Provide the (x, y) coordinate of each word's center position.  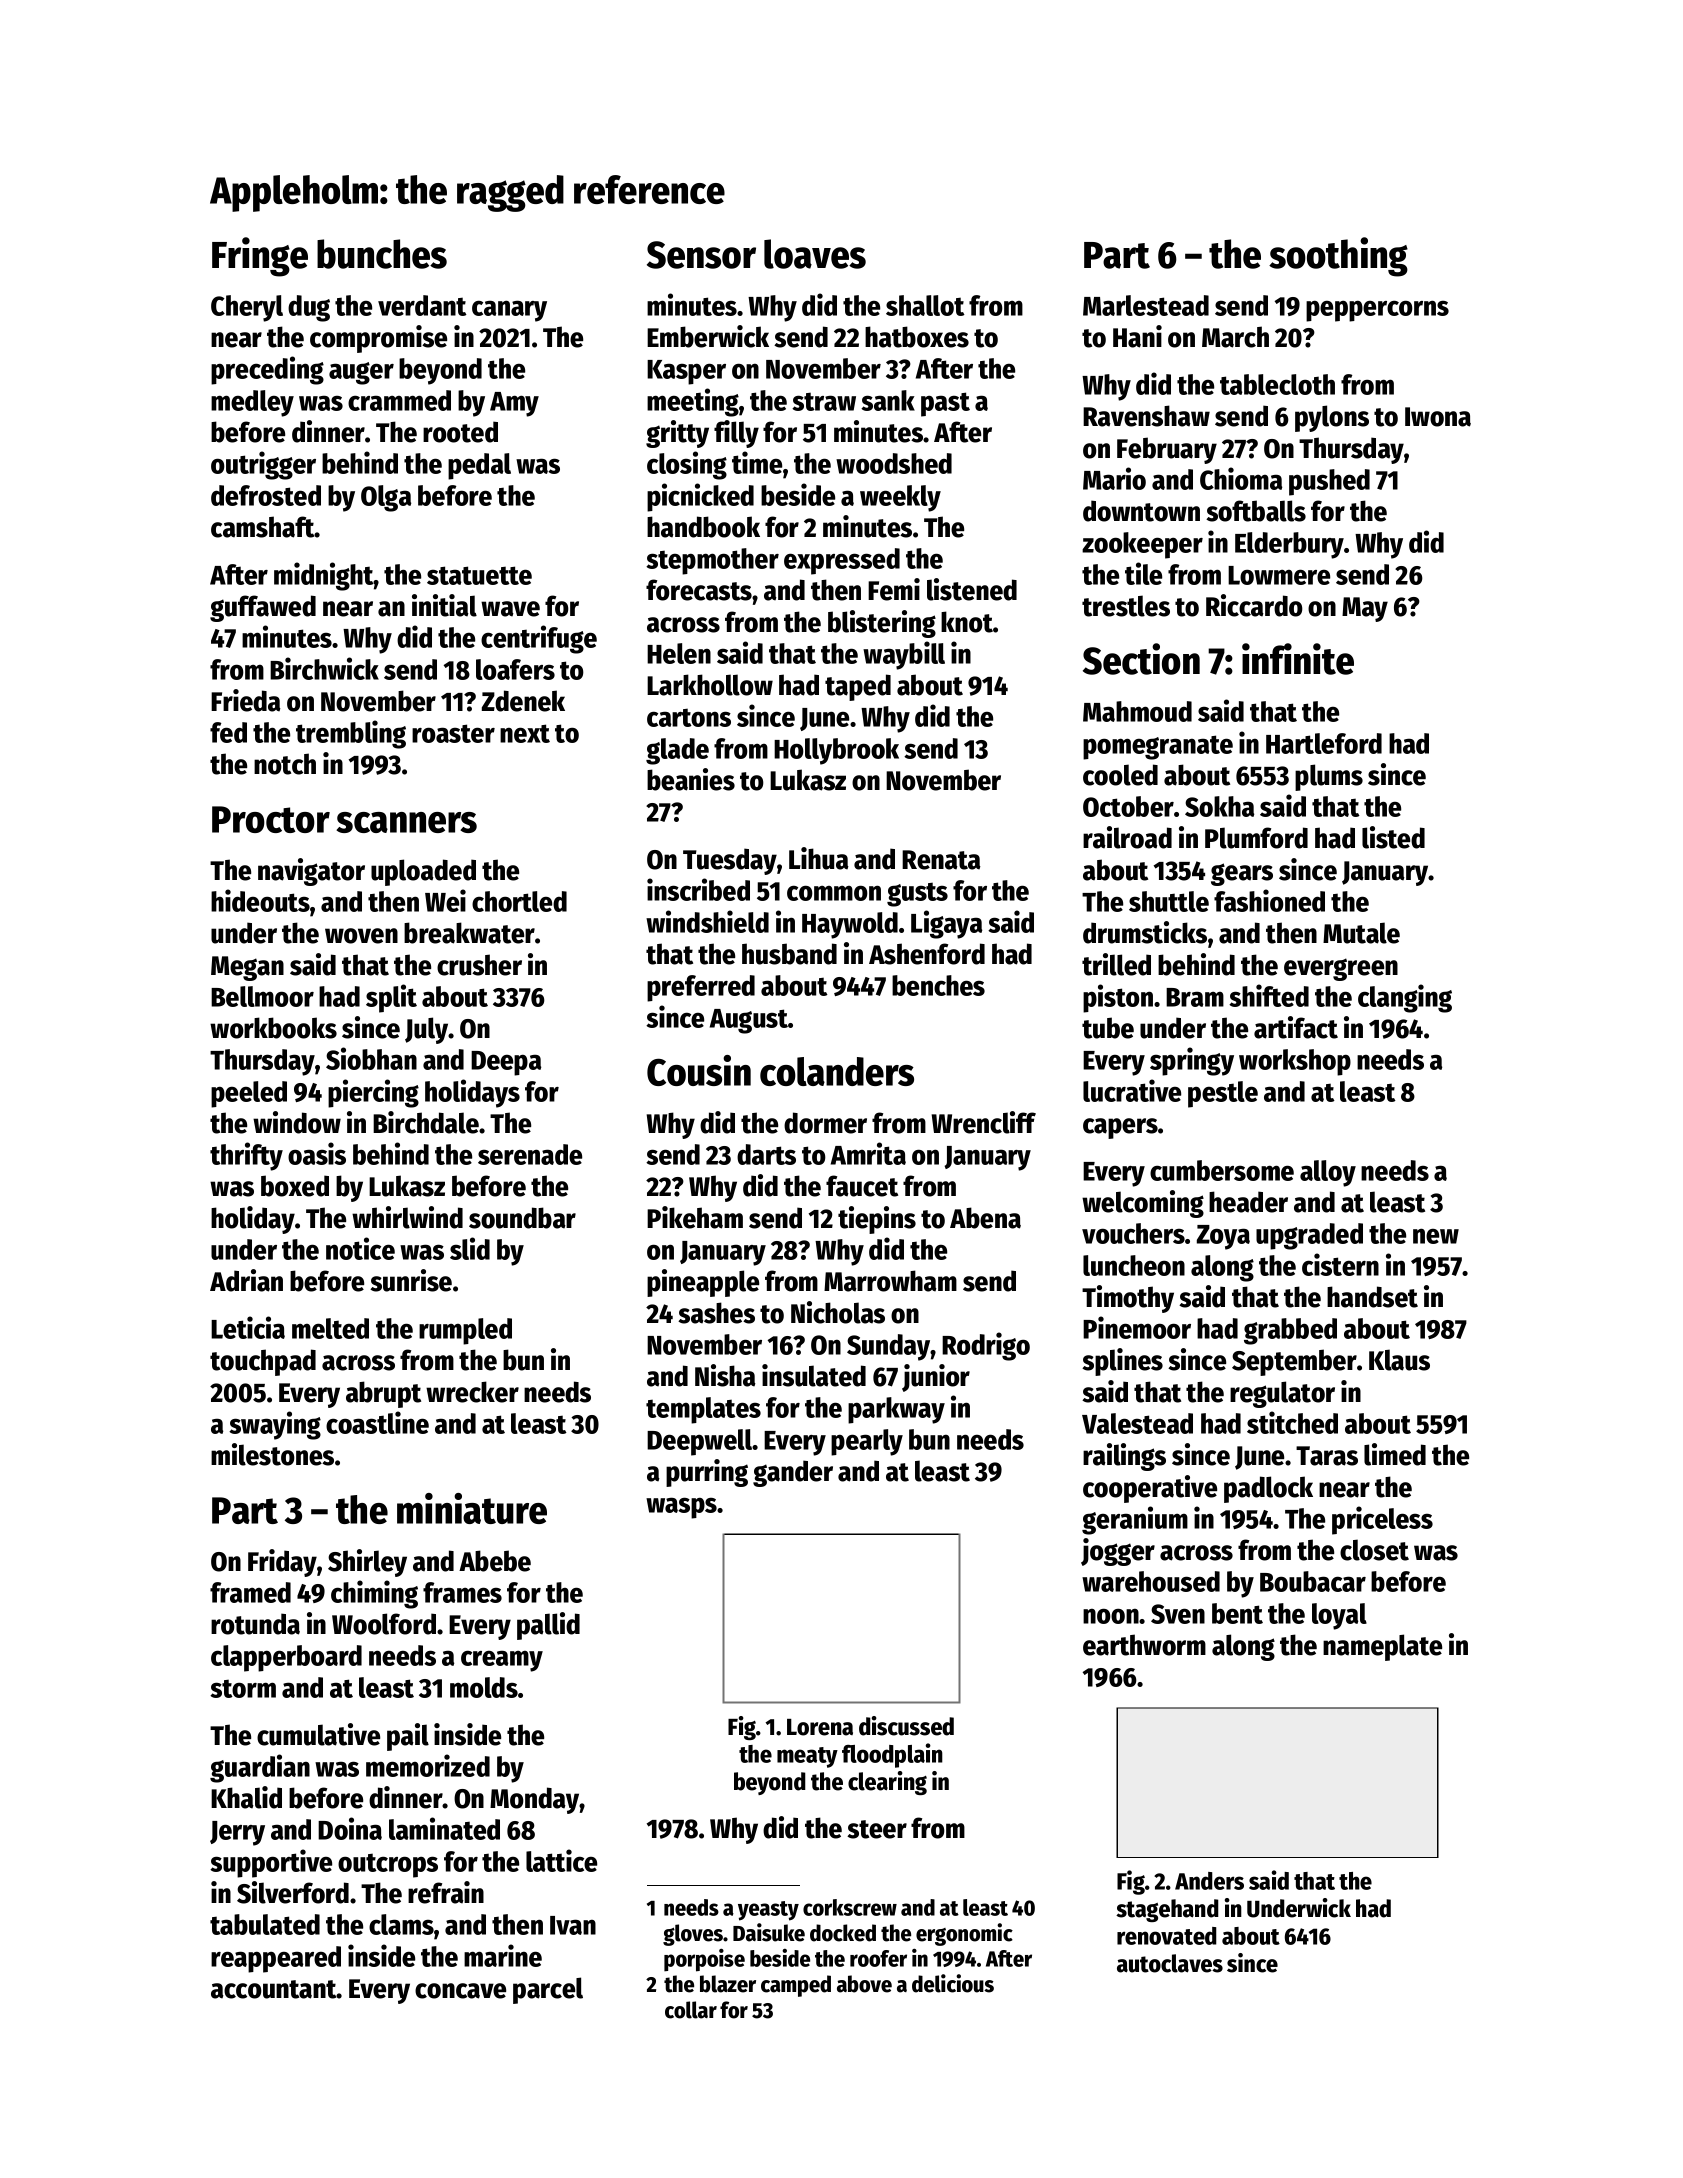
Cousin (699, 1070)
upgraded (1309, 1236)
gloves (693, 1935)
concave (460, 1991)
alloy (1328, 1173)
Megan (247, 968)
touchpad (263, 1362)
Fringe (260, 257)
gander (793, 1473)
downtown (1141, 511)
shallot (925, 305)
